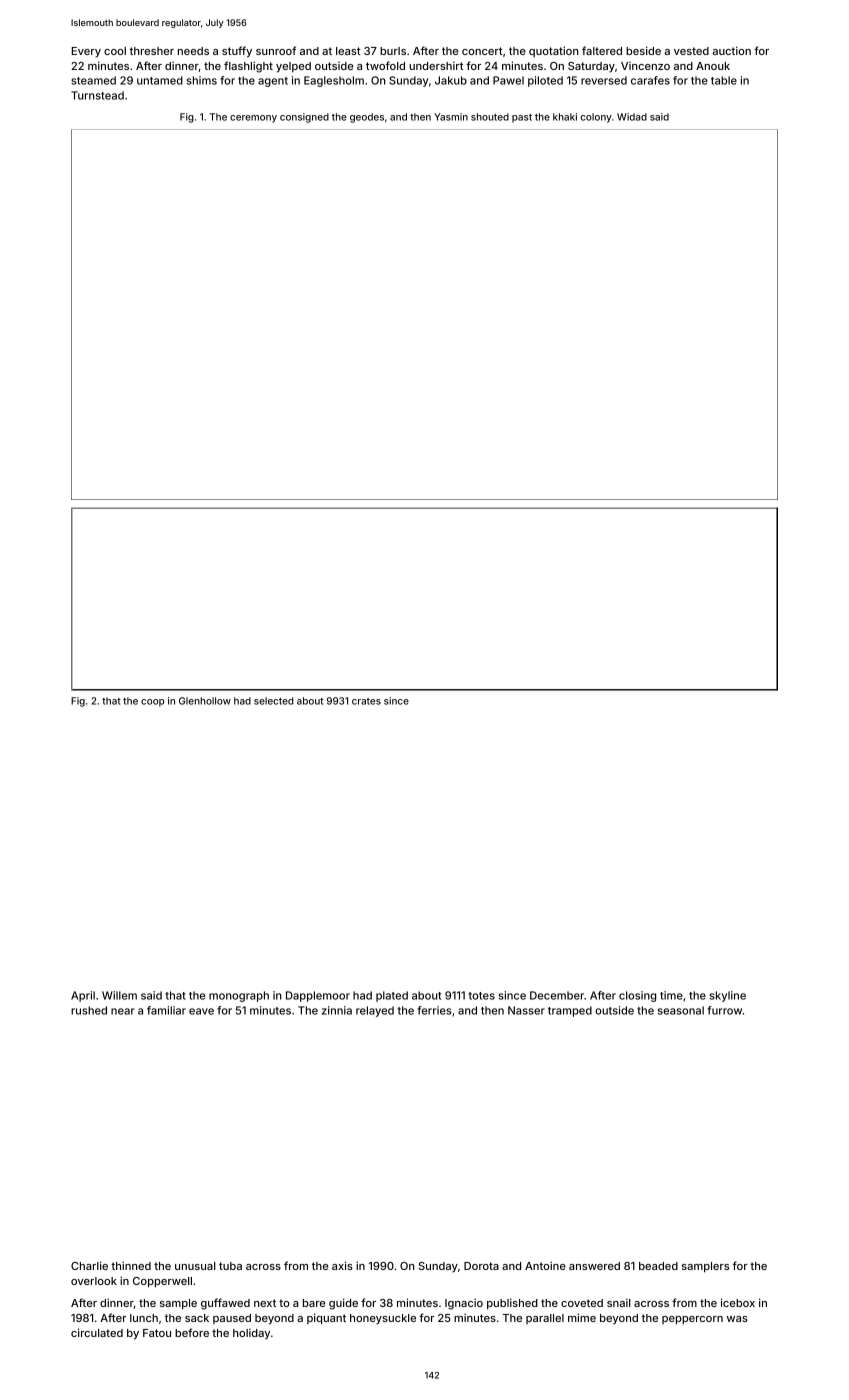 This screenshot has width=849, height=1400. Describe the element at coordinates (253, 119) in the screenshot. I see `ceremony` at that location.
